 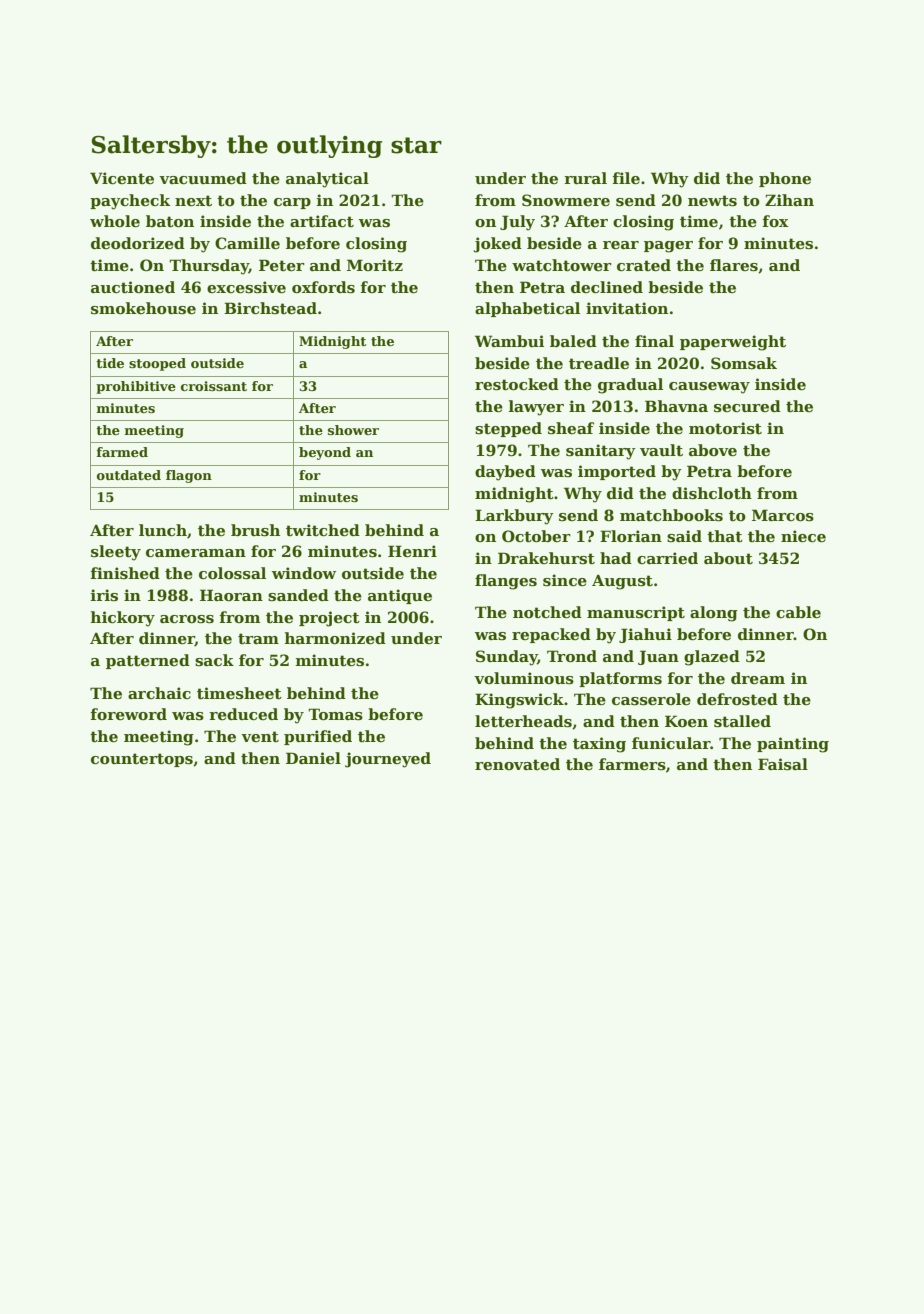 I want to click on deodorized, so click(x=138, y=243).
